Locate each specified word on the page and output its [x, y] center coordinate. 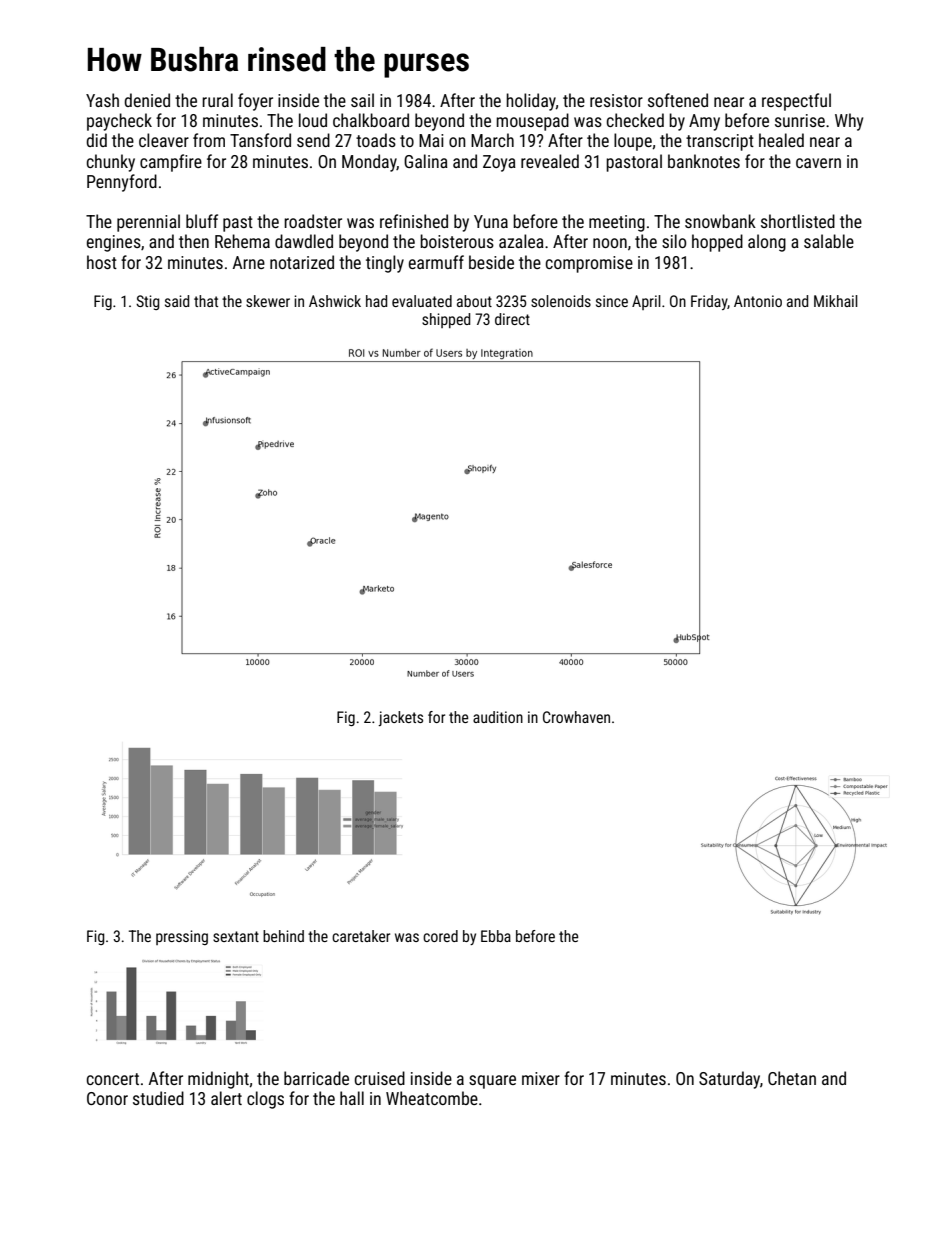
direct [512, 319]
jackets [400, 718]
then [194, 241]
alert [226, 1098]
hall [352, 1098]
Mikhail [836, 301]
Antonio [758, 301]
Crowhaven [576, 717]
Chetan [792, 1078]
